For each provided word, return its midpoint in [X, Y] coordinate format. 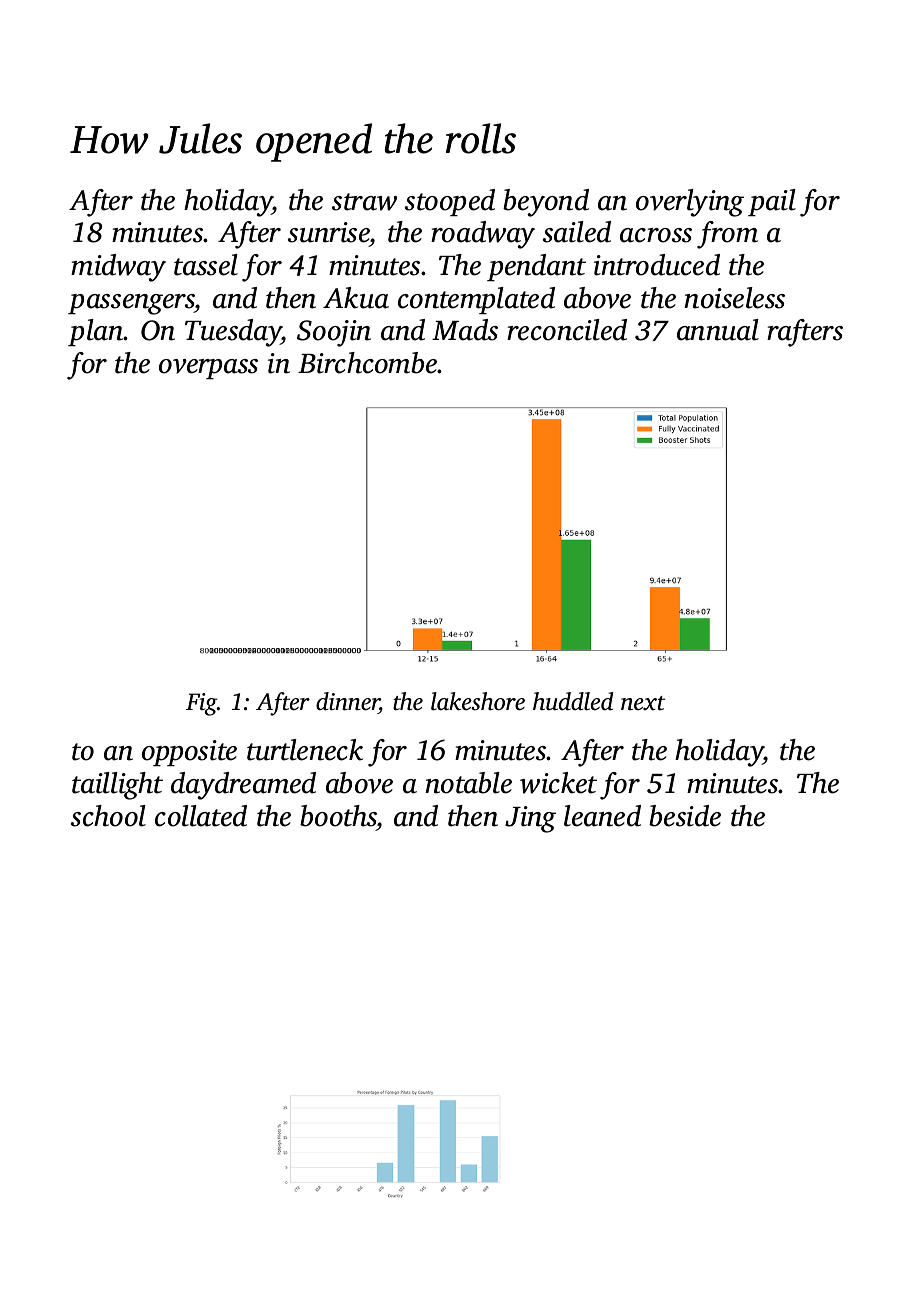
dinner [347, 701]
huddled [573, 701]
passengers [131, 304]
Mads [465, 330]
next [643, 703]
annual [718, 330]
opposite [189, 753]
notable [469, 783]
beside [685, 816]
